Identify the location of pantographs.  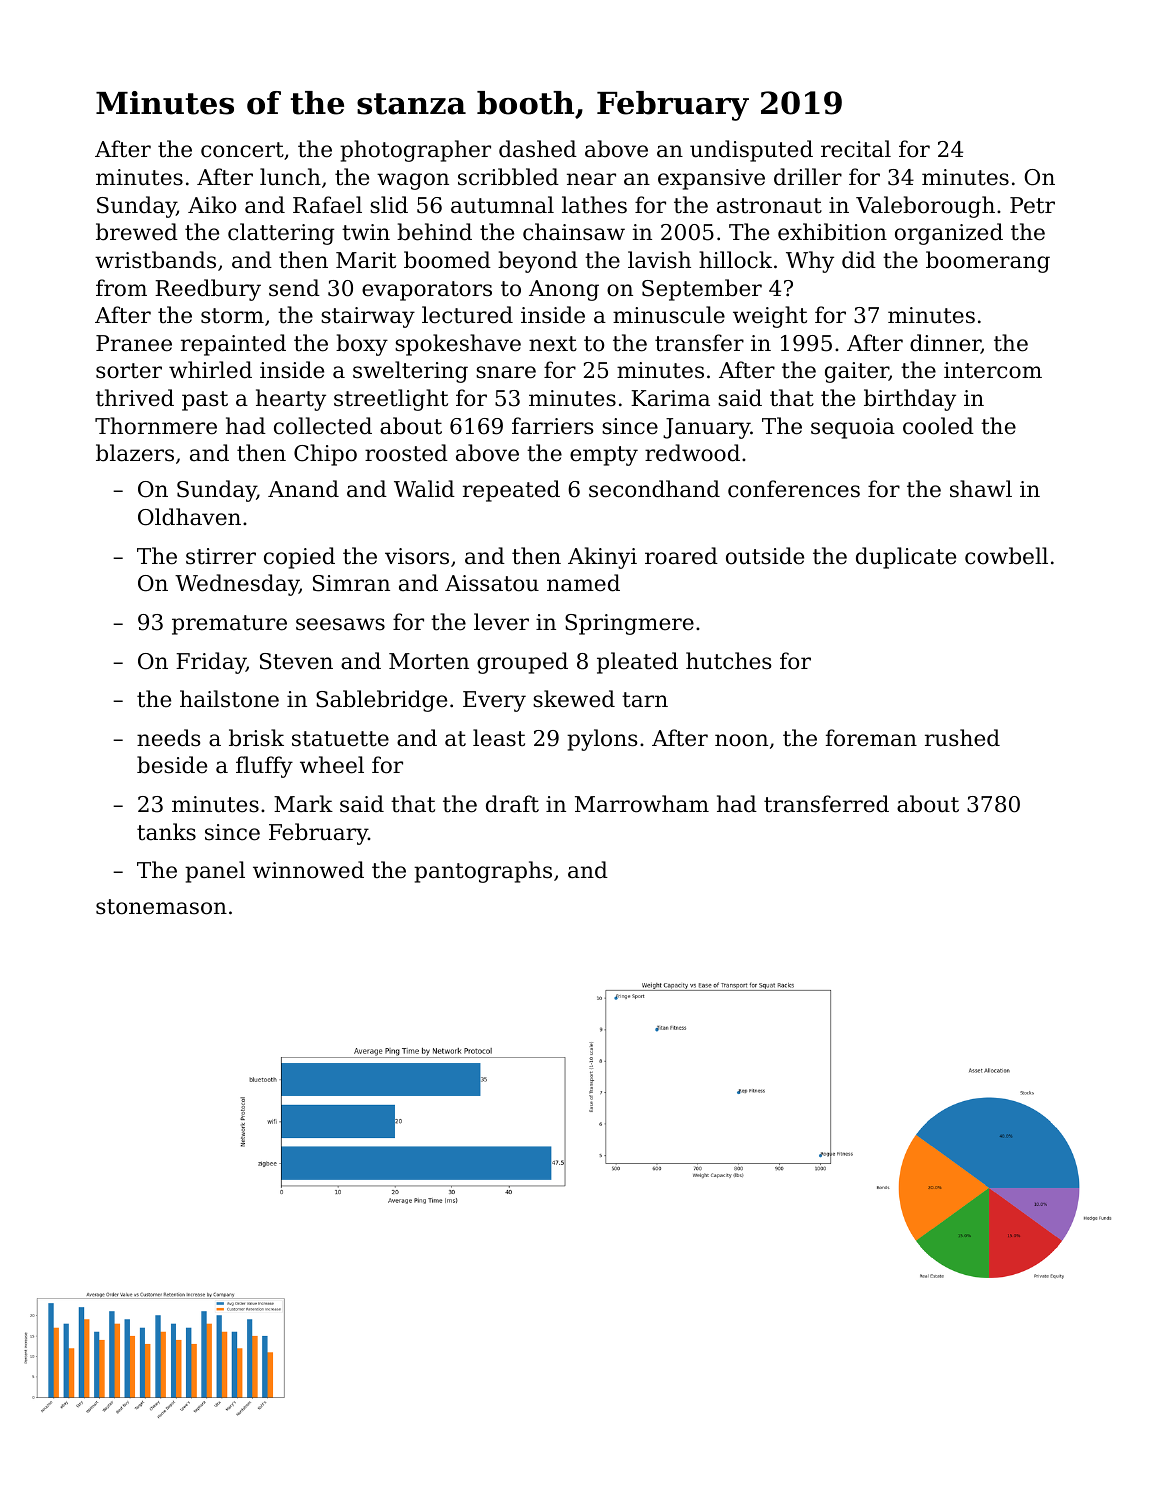
(483, 872).
